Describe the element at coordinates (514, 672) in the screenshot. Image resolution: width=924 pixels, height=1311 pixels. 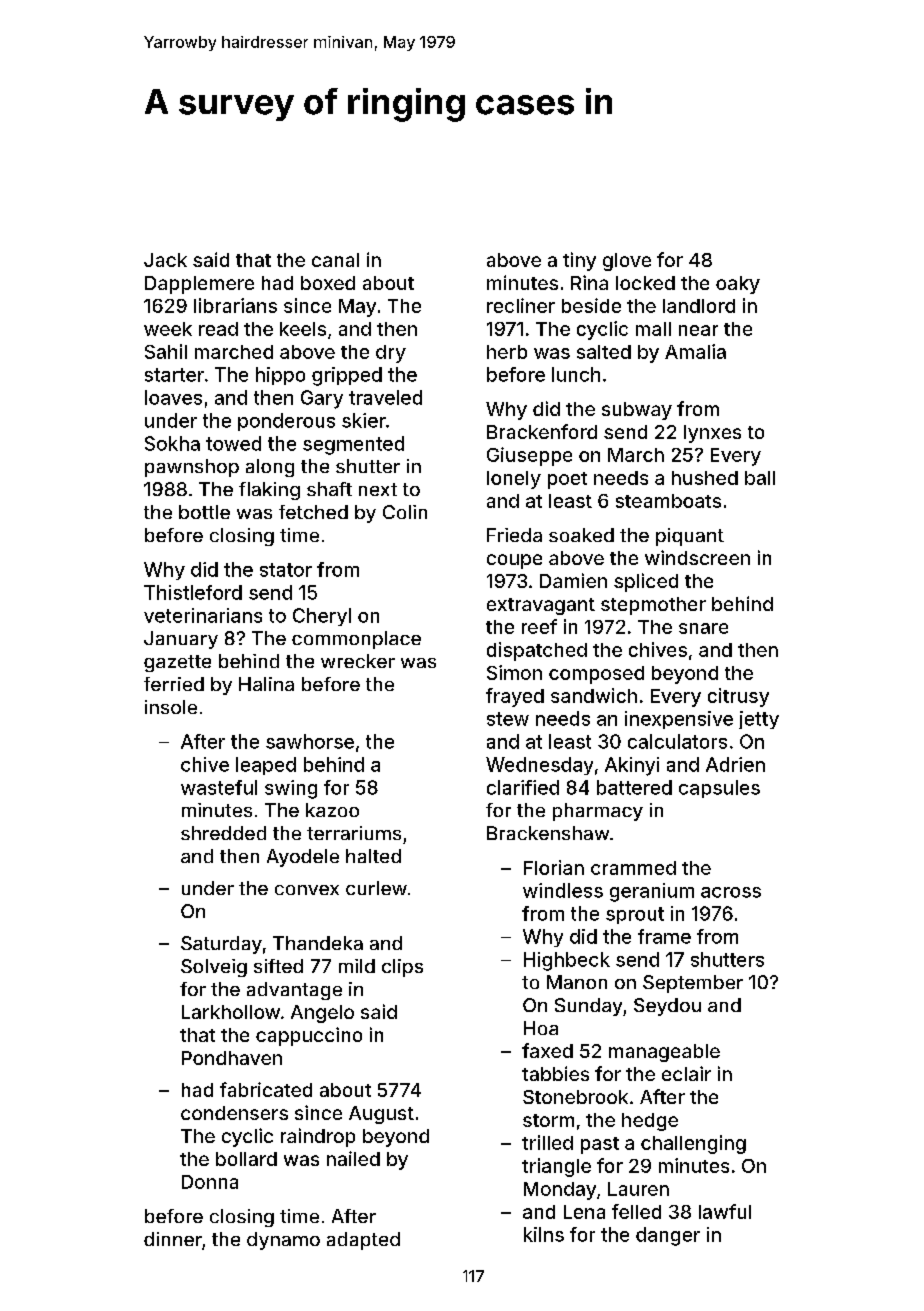
I see `Simon` at that location.
